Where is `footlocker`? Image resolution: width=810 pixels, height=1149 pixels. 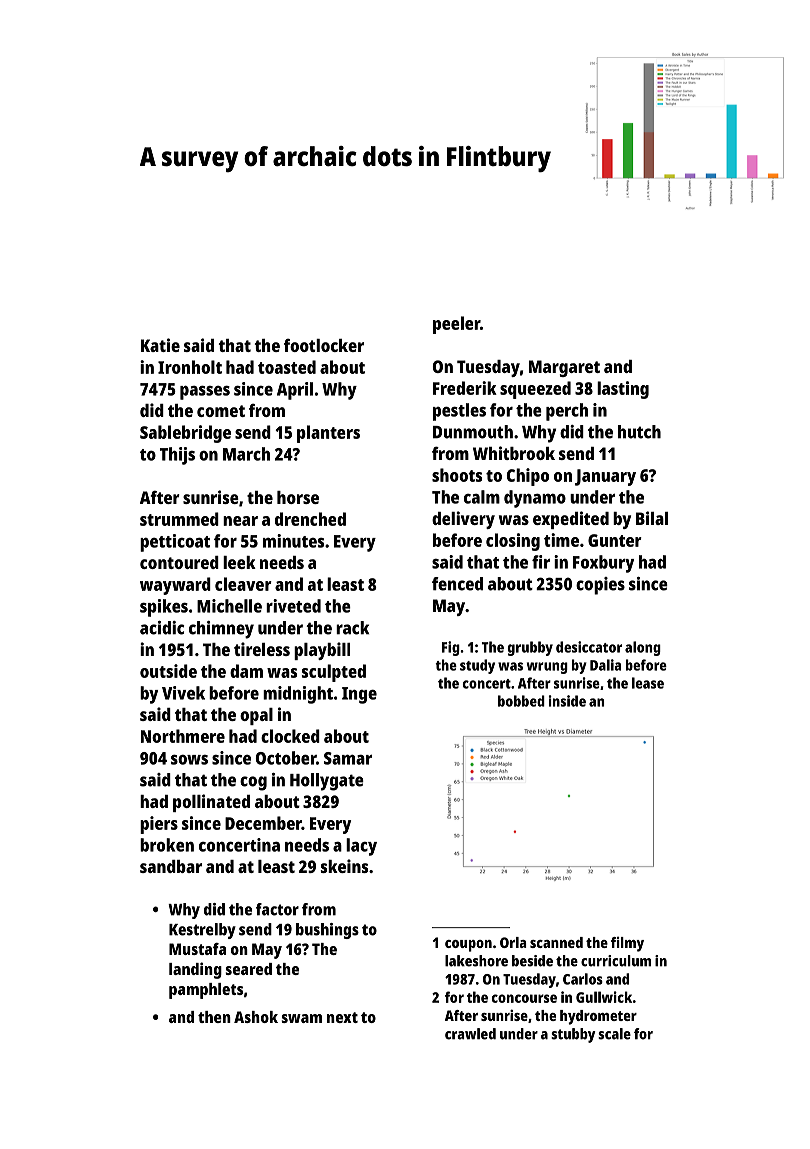 footlocker is located at coordinates (324, 345).
